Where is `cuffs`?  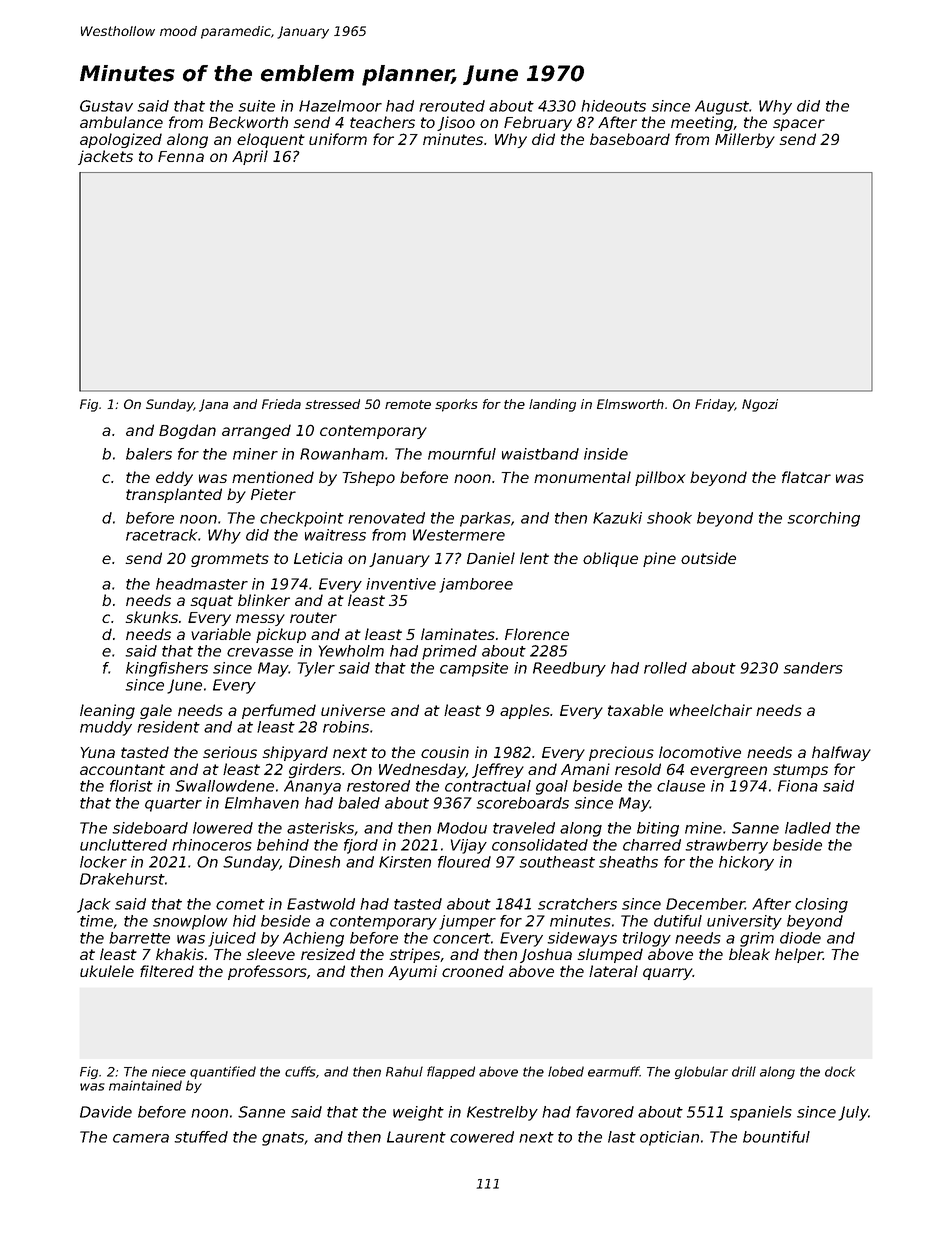
cuffs is located at coordinates (300, 1071).
